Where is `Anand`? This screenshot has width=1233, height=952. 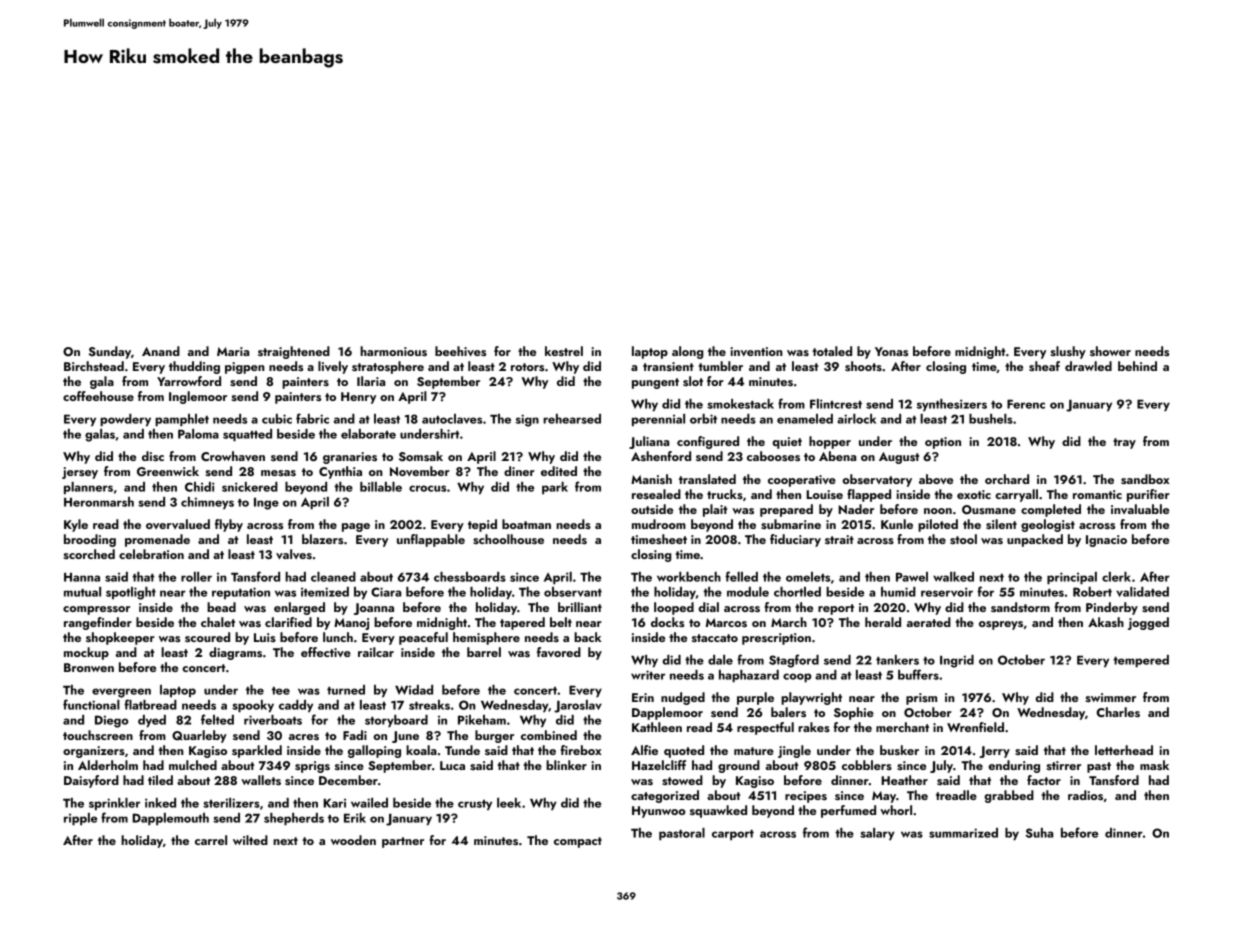
Anand is located at coordinates (161, 351).
